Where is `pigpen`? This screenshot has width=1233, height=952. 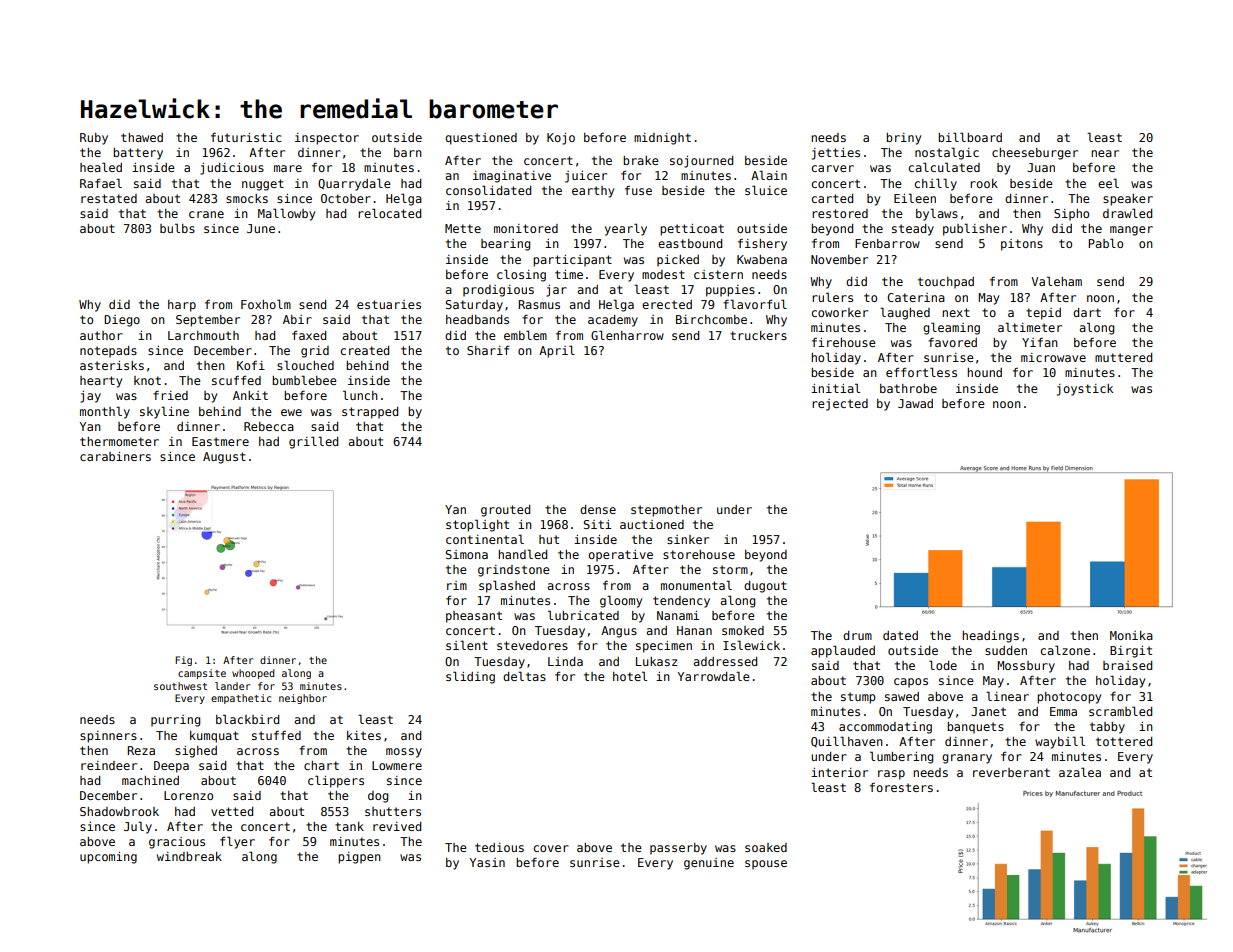
pigpen is located at coordinates (359, 858).
